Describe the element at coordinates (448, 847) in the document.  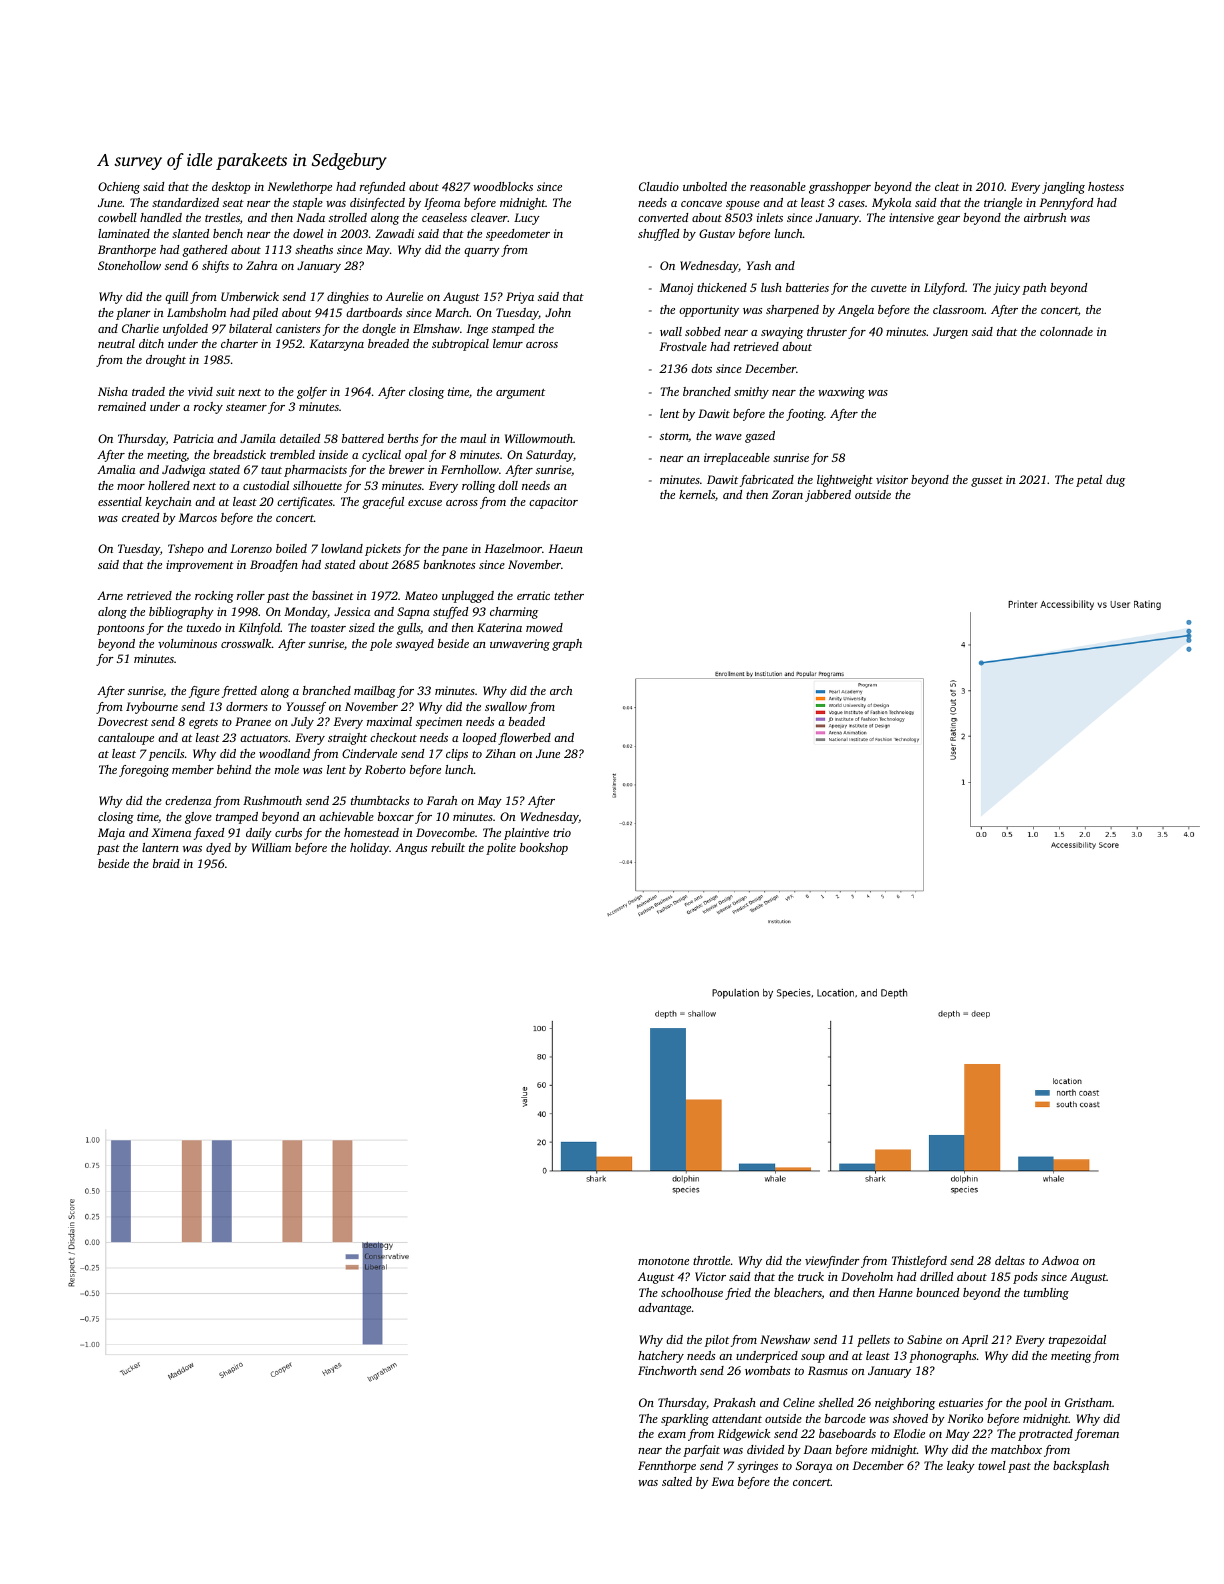
I see `rebuilt` at that location.
